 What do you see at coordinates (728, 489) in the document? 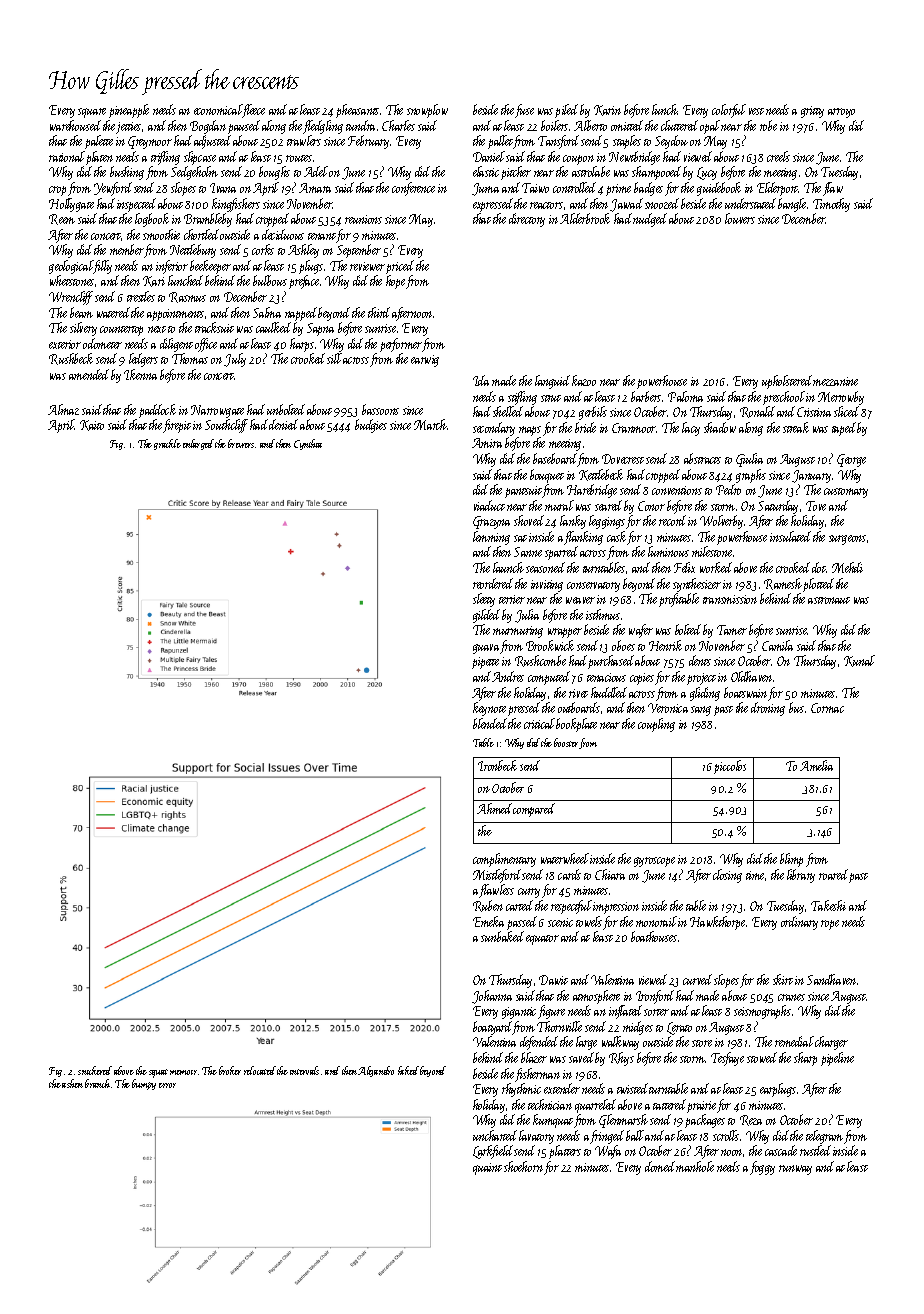
I see `Pedro` at bounding box center [728, 489].
